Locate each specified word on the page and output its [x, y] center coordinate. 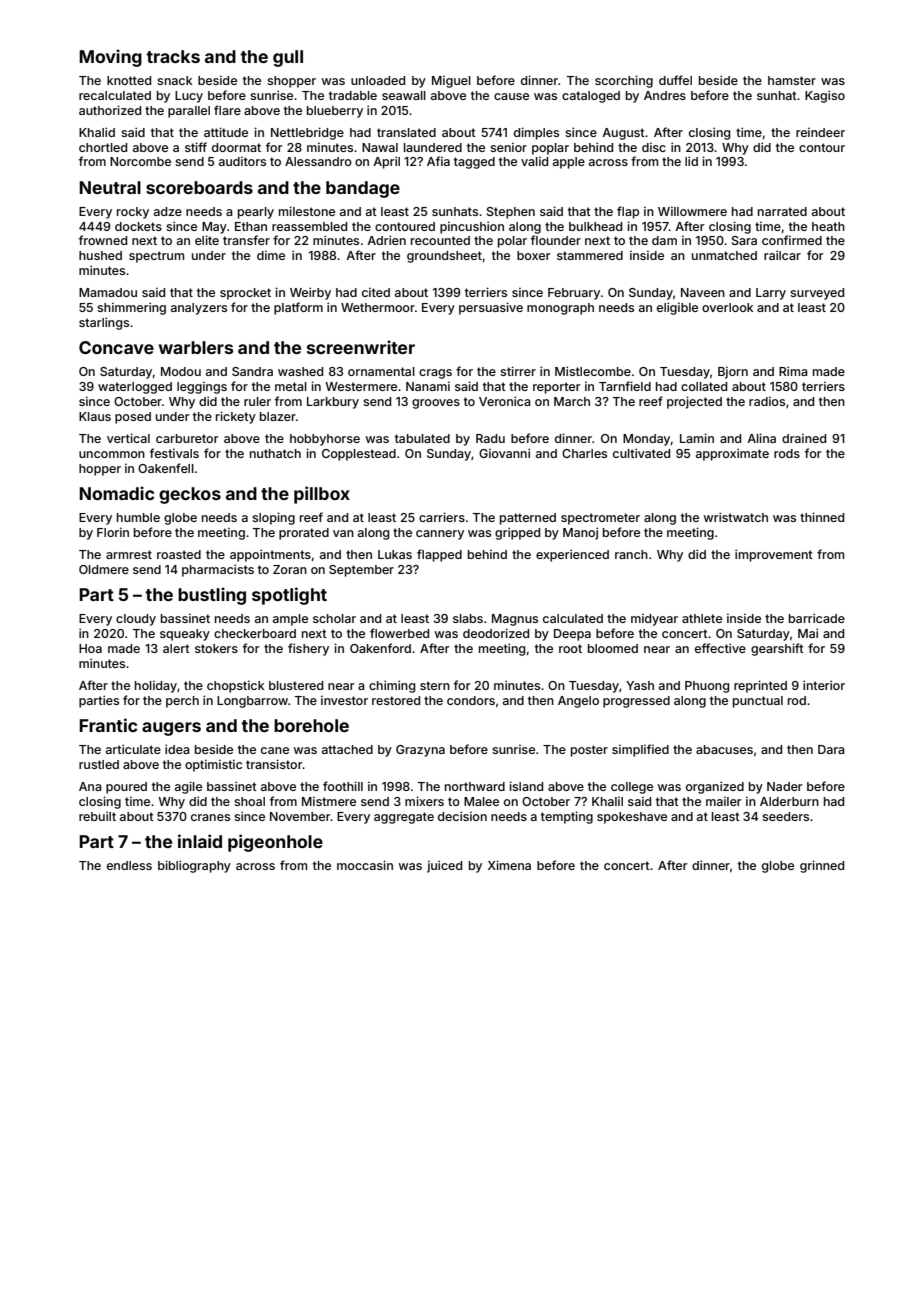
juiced [444, 866]
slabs [468, 618]
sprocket [245, 294]
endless [129, 865]
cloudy [136, 620]
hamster [792, 80]
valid [534, 161]
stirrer [518, 371]
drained [804, 438]
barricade [817, 618]
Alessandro [318, 161]
